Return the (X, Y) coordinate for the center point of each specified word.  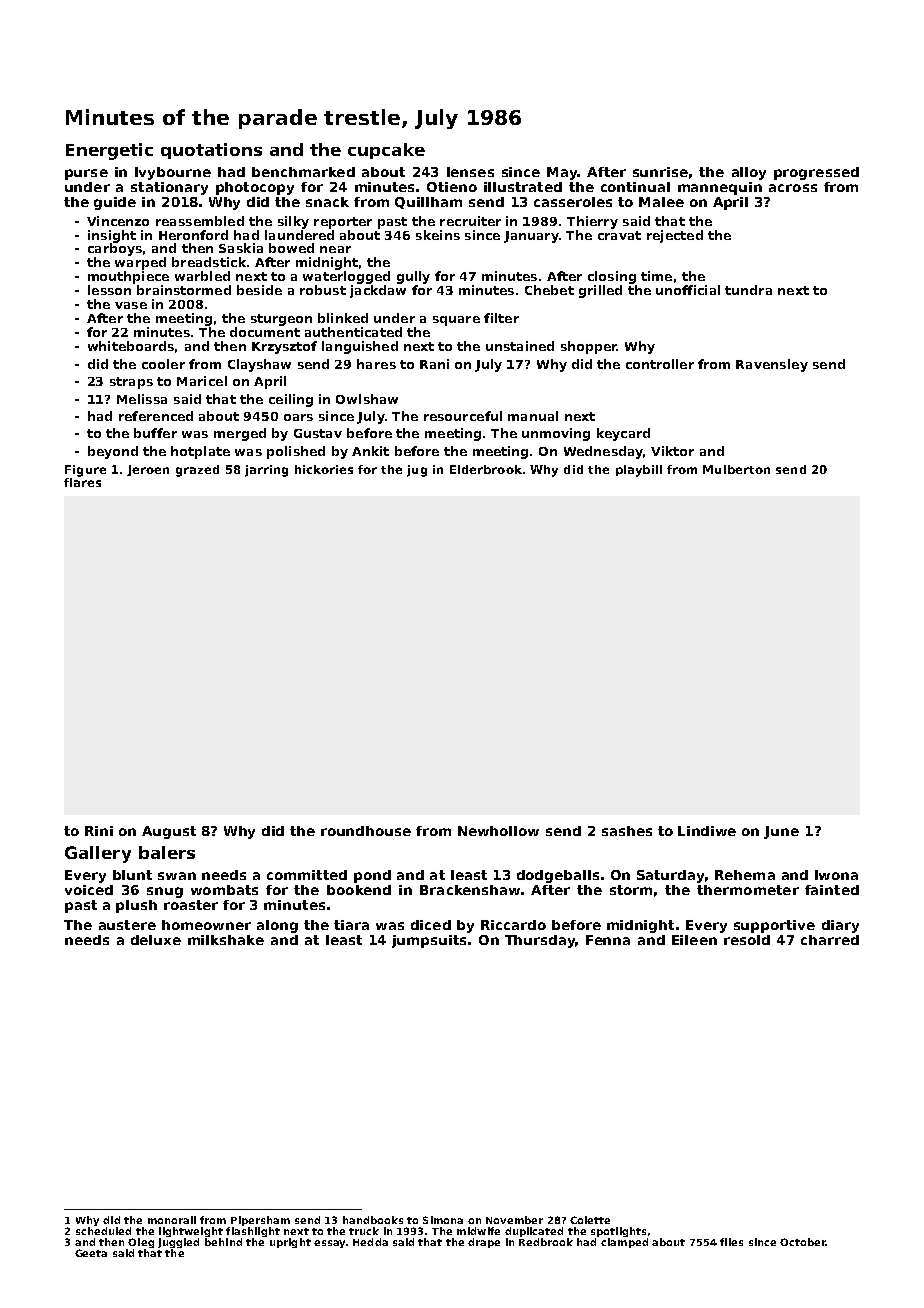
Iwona (836, 875)
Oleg (141, 1243)
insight (112, 236)
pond (372, 876)
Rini (99, 831)
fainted (832, 890)
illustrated (523, 187)
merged (240, 434)
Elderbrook (486, 469)
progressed (816, 173)
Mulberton (736, 469)
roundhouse (366, 831)
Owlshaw (367, 399)
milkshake (226, 940)
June (781, 832)
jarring (266, 471)
